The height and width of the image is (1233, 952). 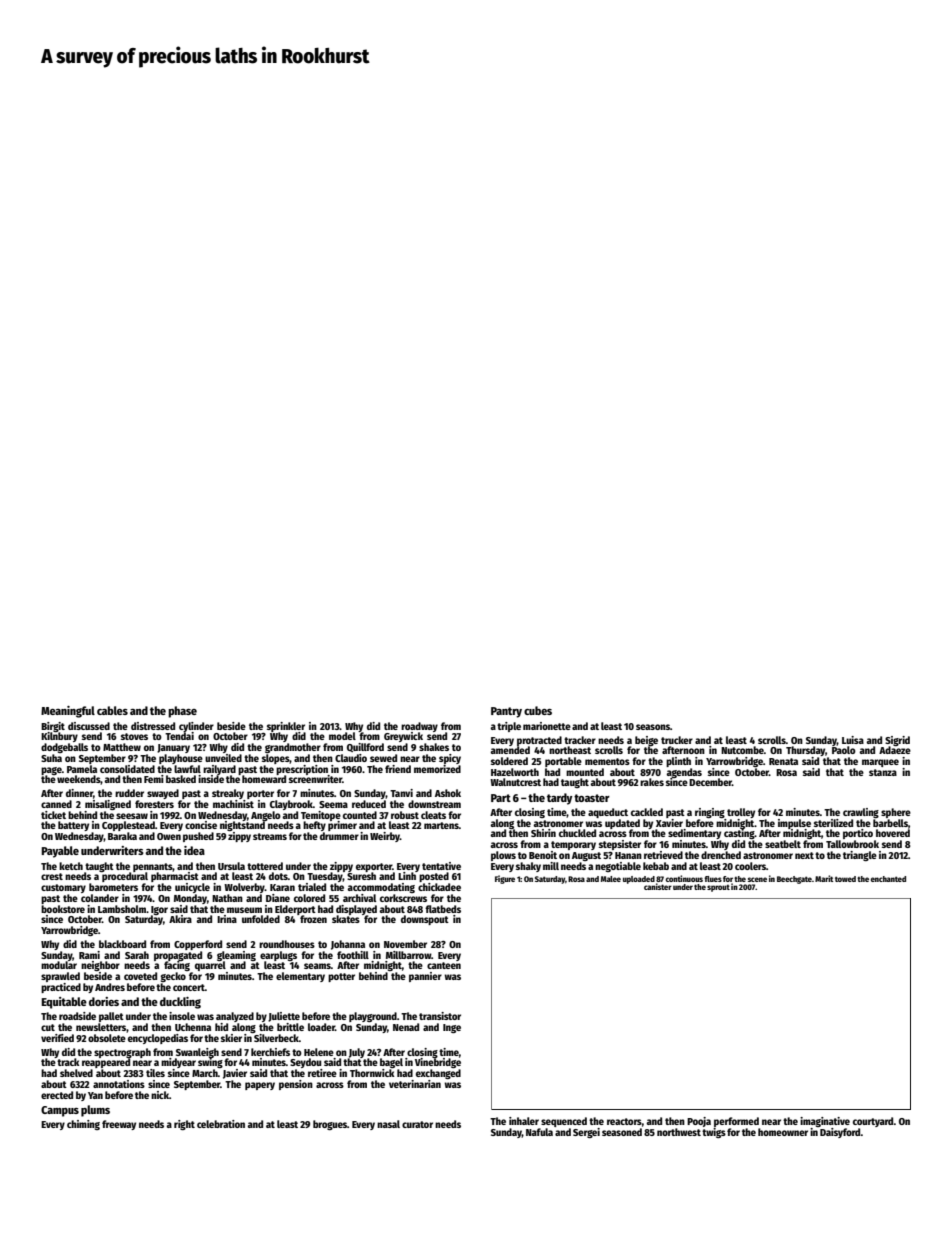 I want to click on propagated, so click(x=178, y=956).
